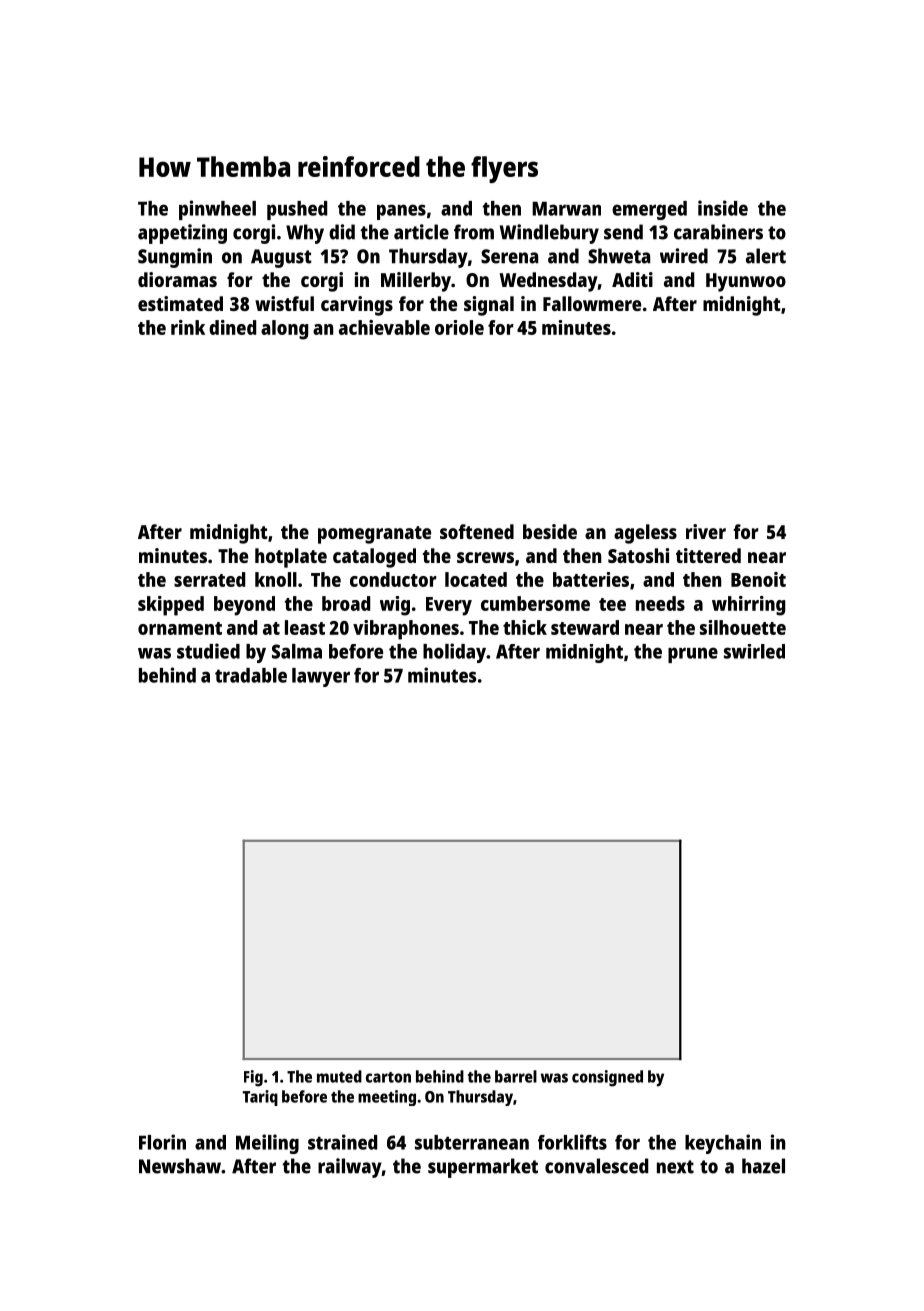 The height and width of the screenshot is (1311, 924). Describe the element at coordinates (321, 677) in the screenshot. I see `lawyer` at that location.
